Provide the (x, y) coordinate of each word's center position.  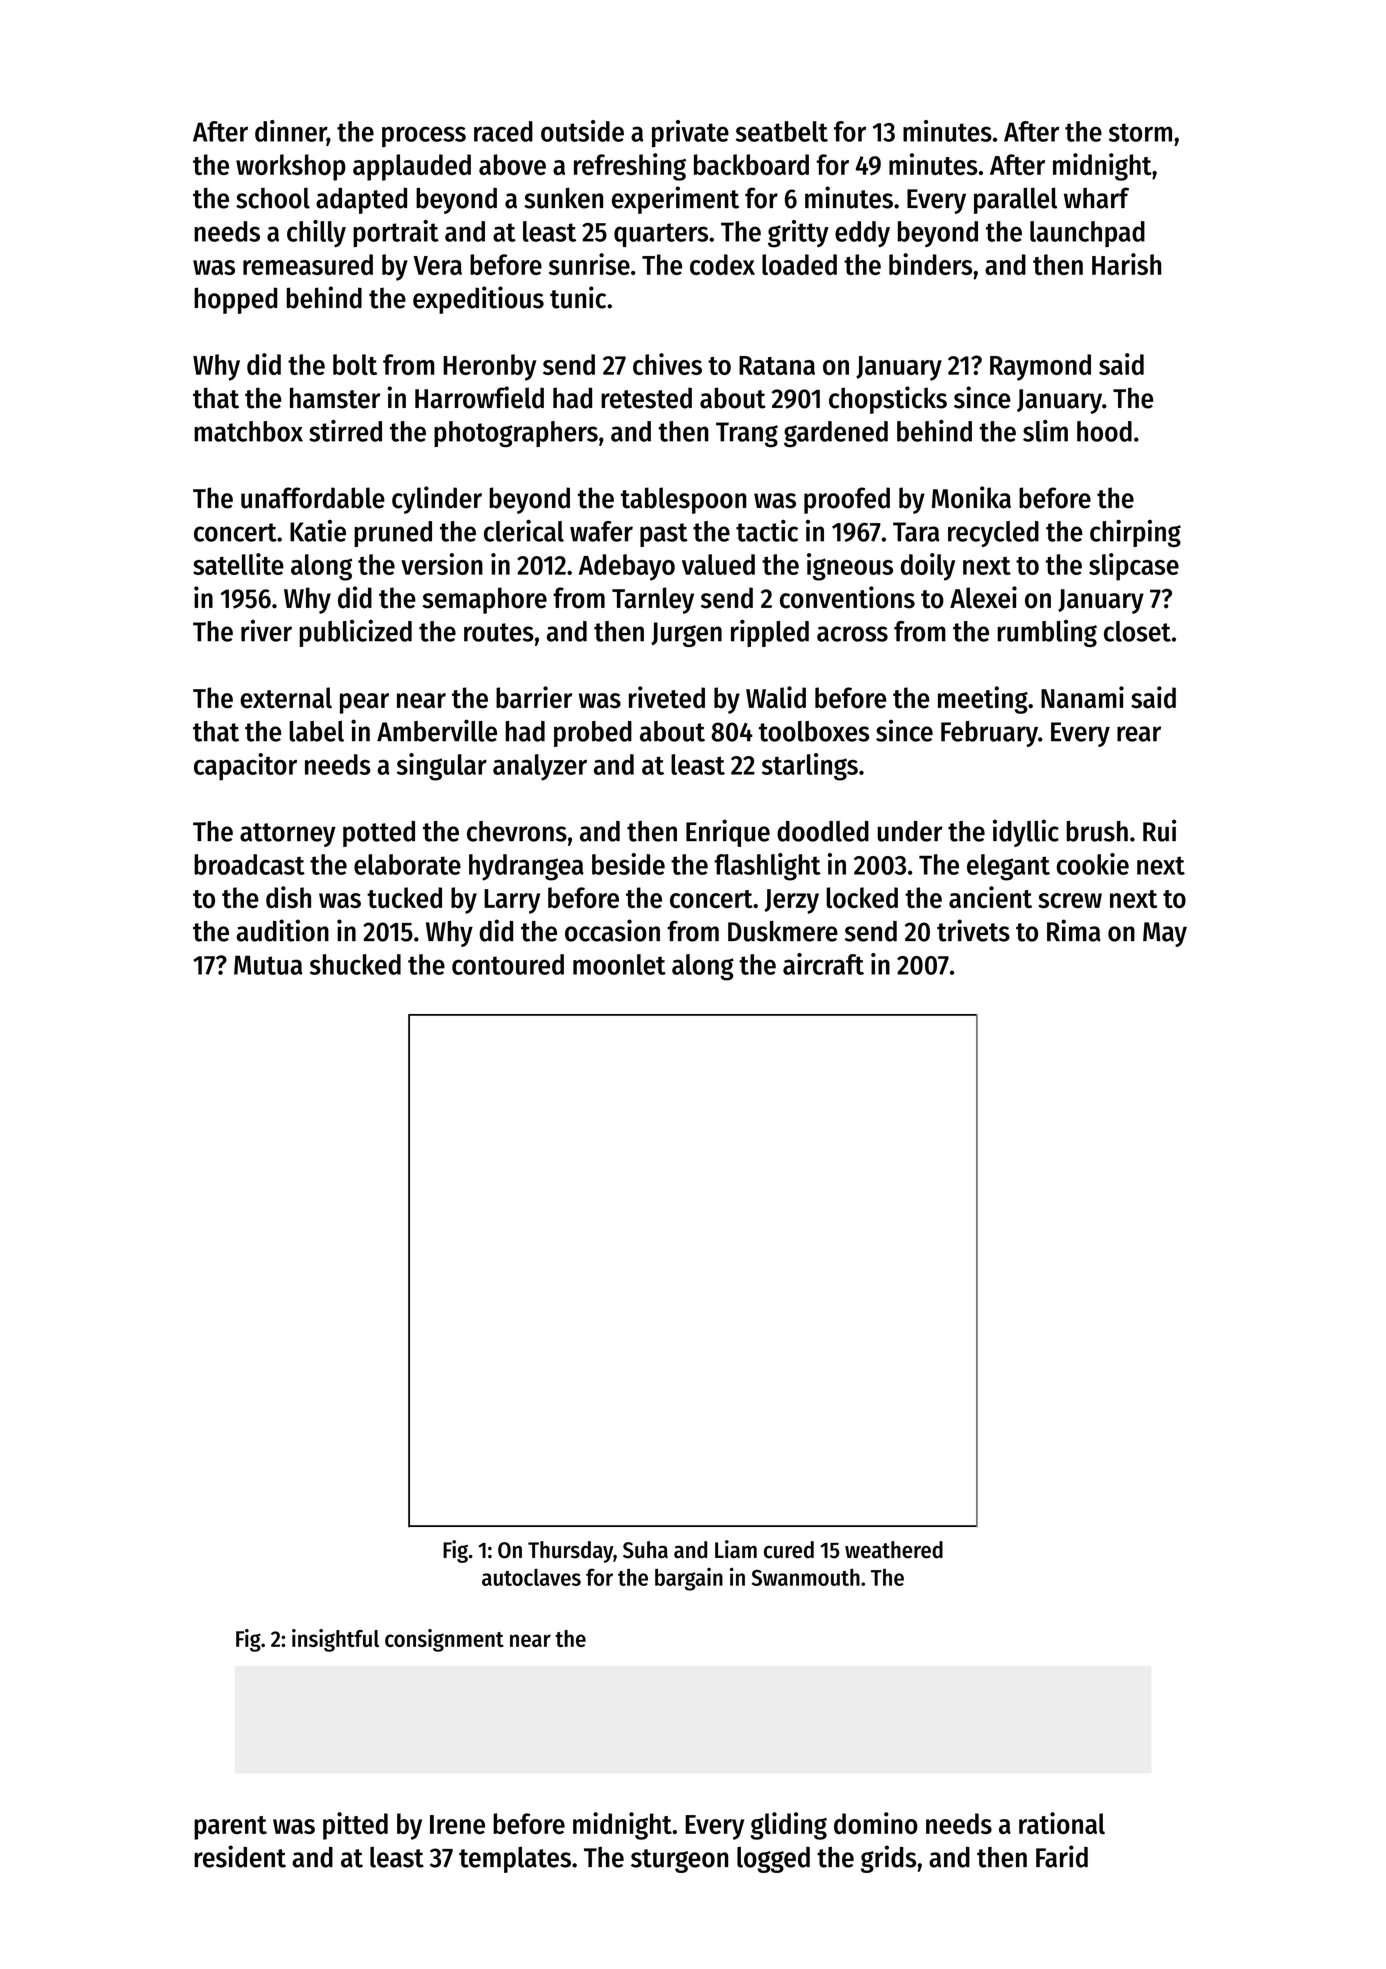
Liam (736, 1549)
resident (240, 1856)
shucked (355, 964)
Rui (1159, 830)
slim (1045, 431)
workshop (291, 167)
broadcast (249, 864)
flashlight (767, 867)
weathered (894, 1550)
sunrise (589, 264)
